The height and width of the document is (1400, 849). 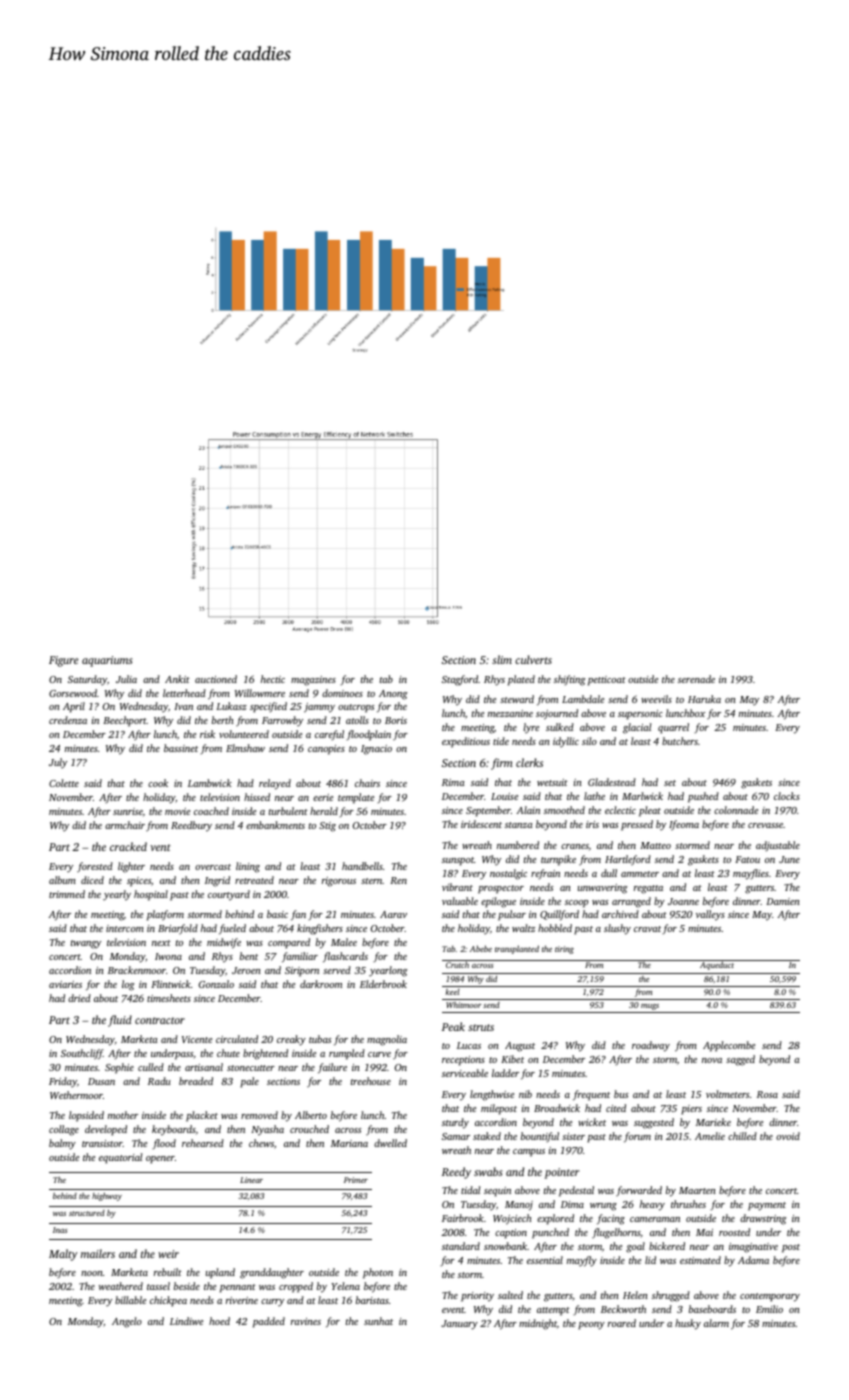 What do you see at coordinates (127, 1322) in the document?
I see `Angelo` at bounding box center [127, 1322].
